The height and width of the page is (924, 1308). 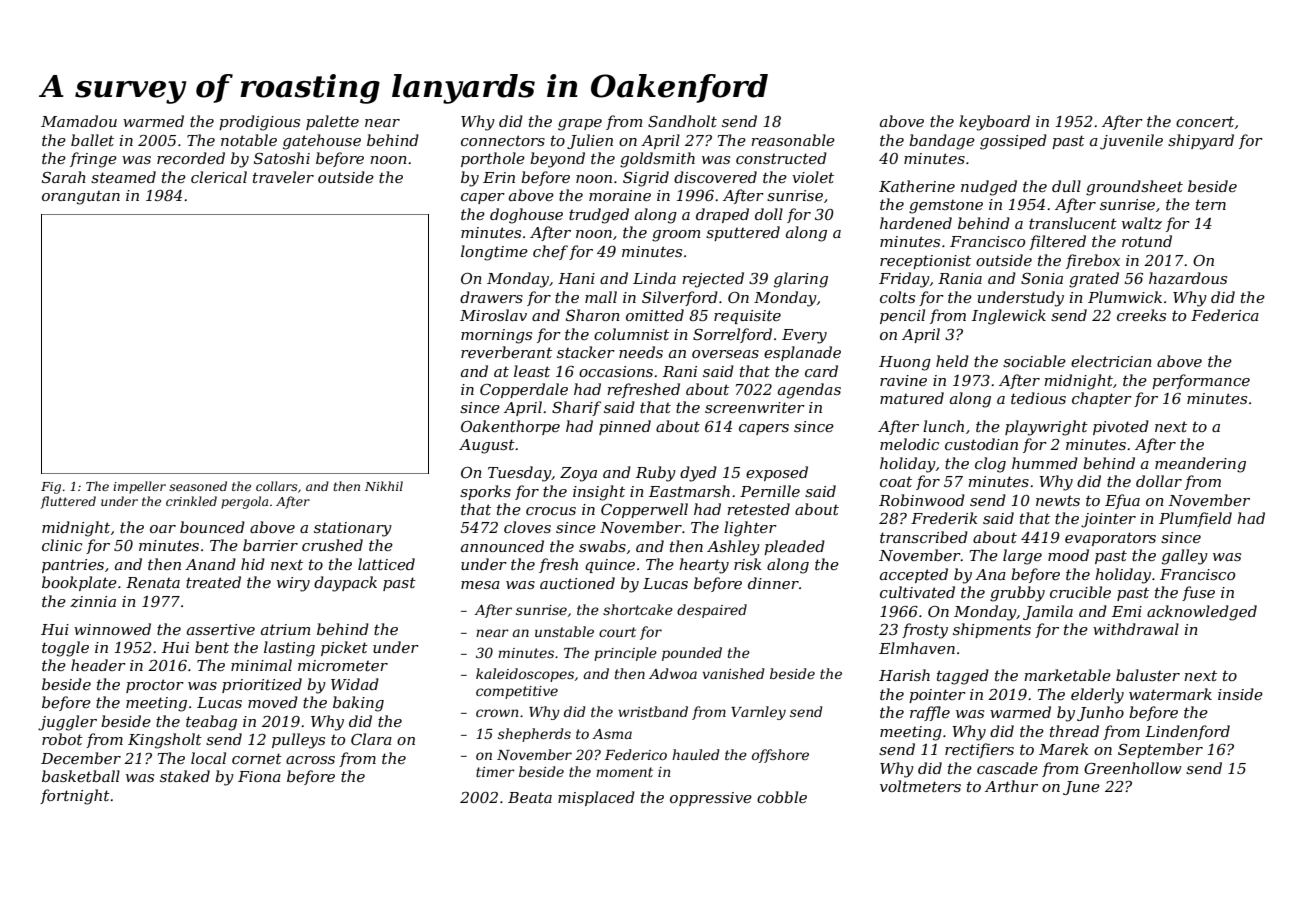 I want to click on keyboard, so click(x=994, y=123).
